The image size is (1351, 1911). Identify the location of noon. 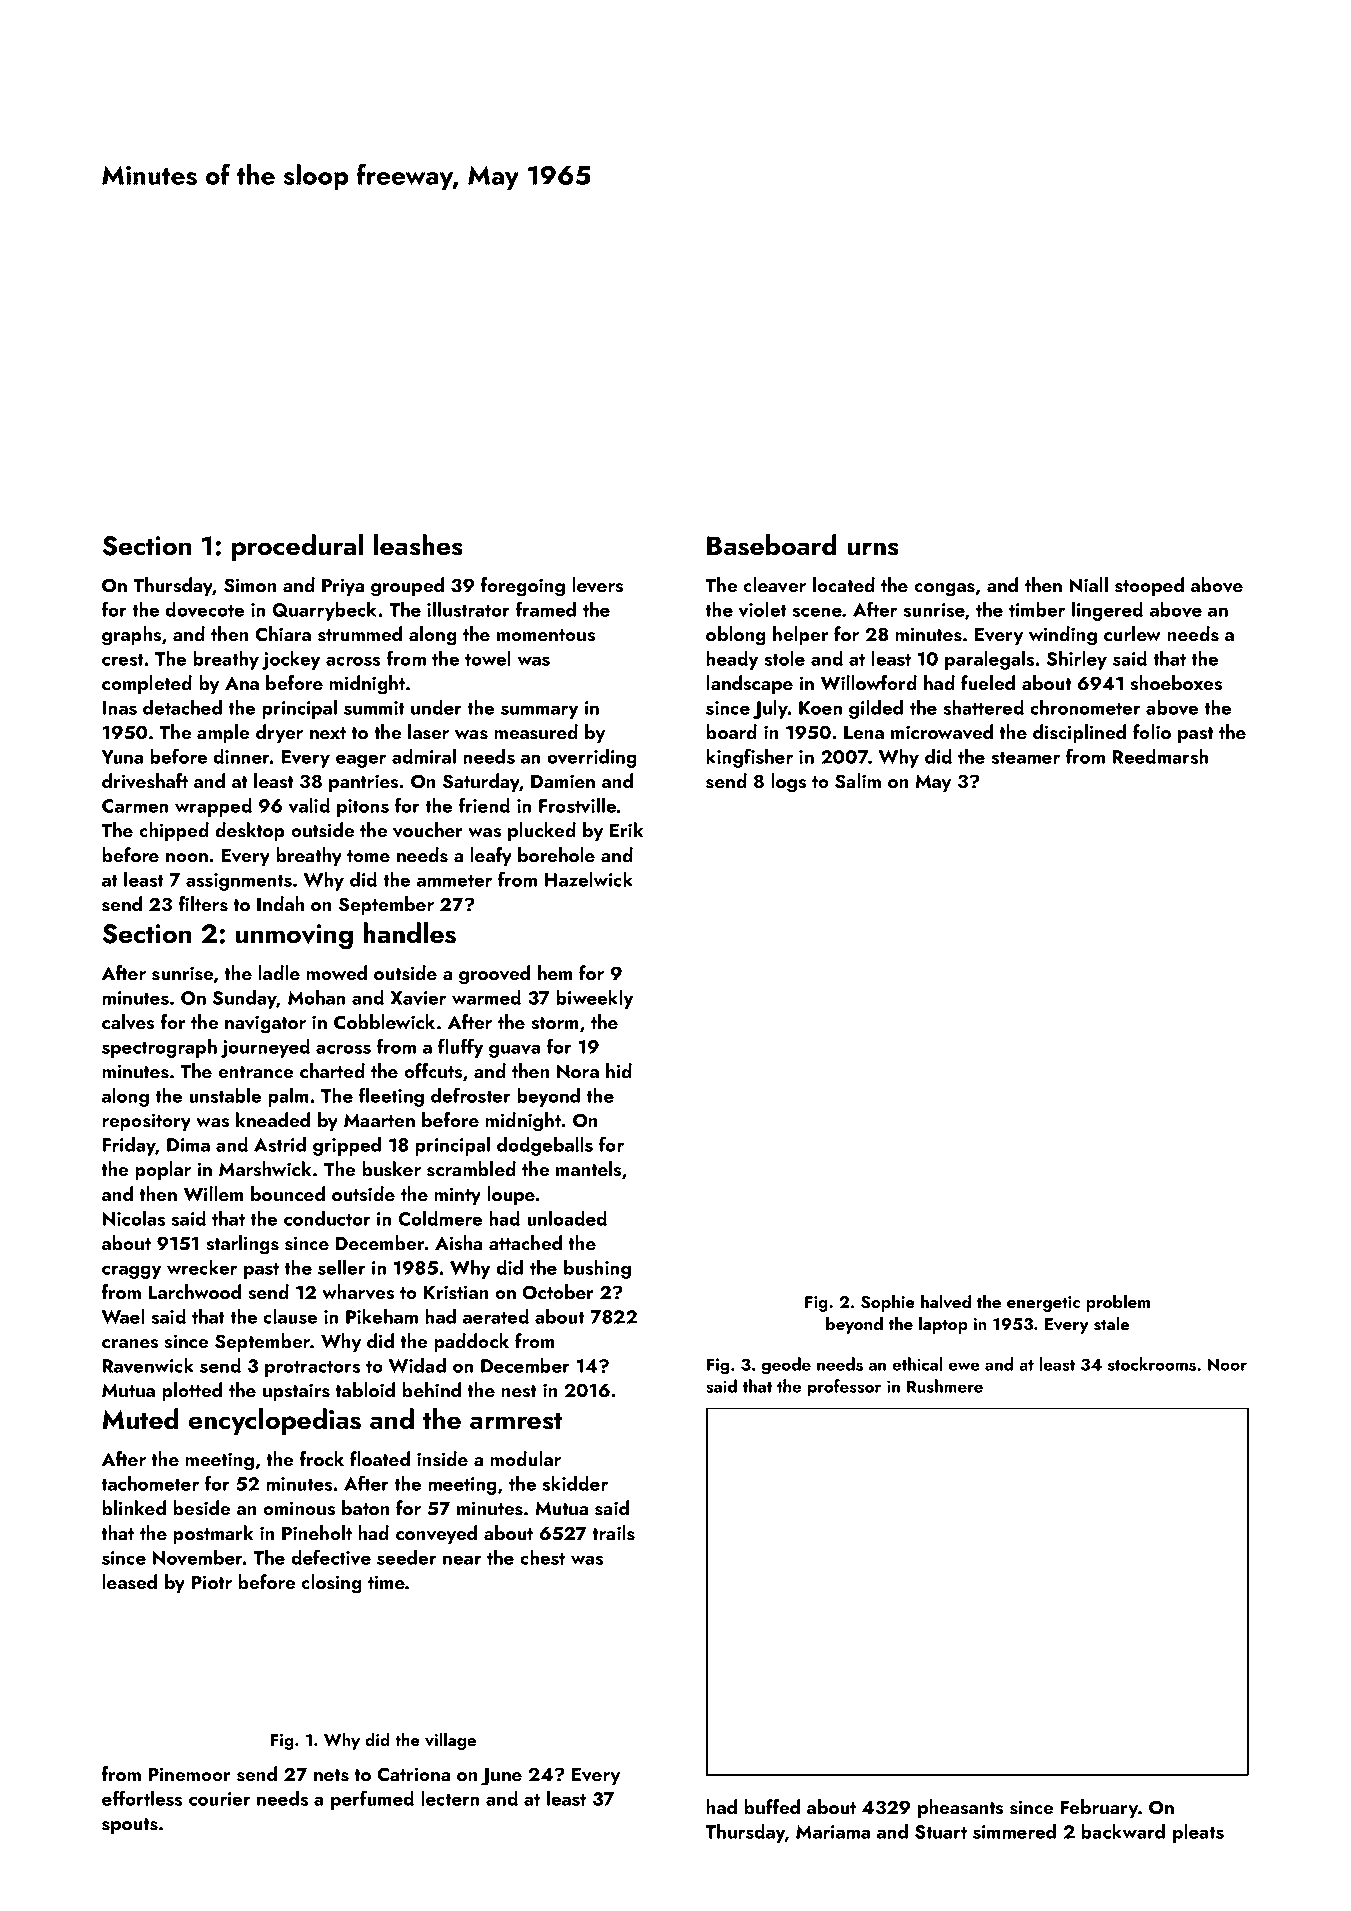
(187, 857).
